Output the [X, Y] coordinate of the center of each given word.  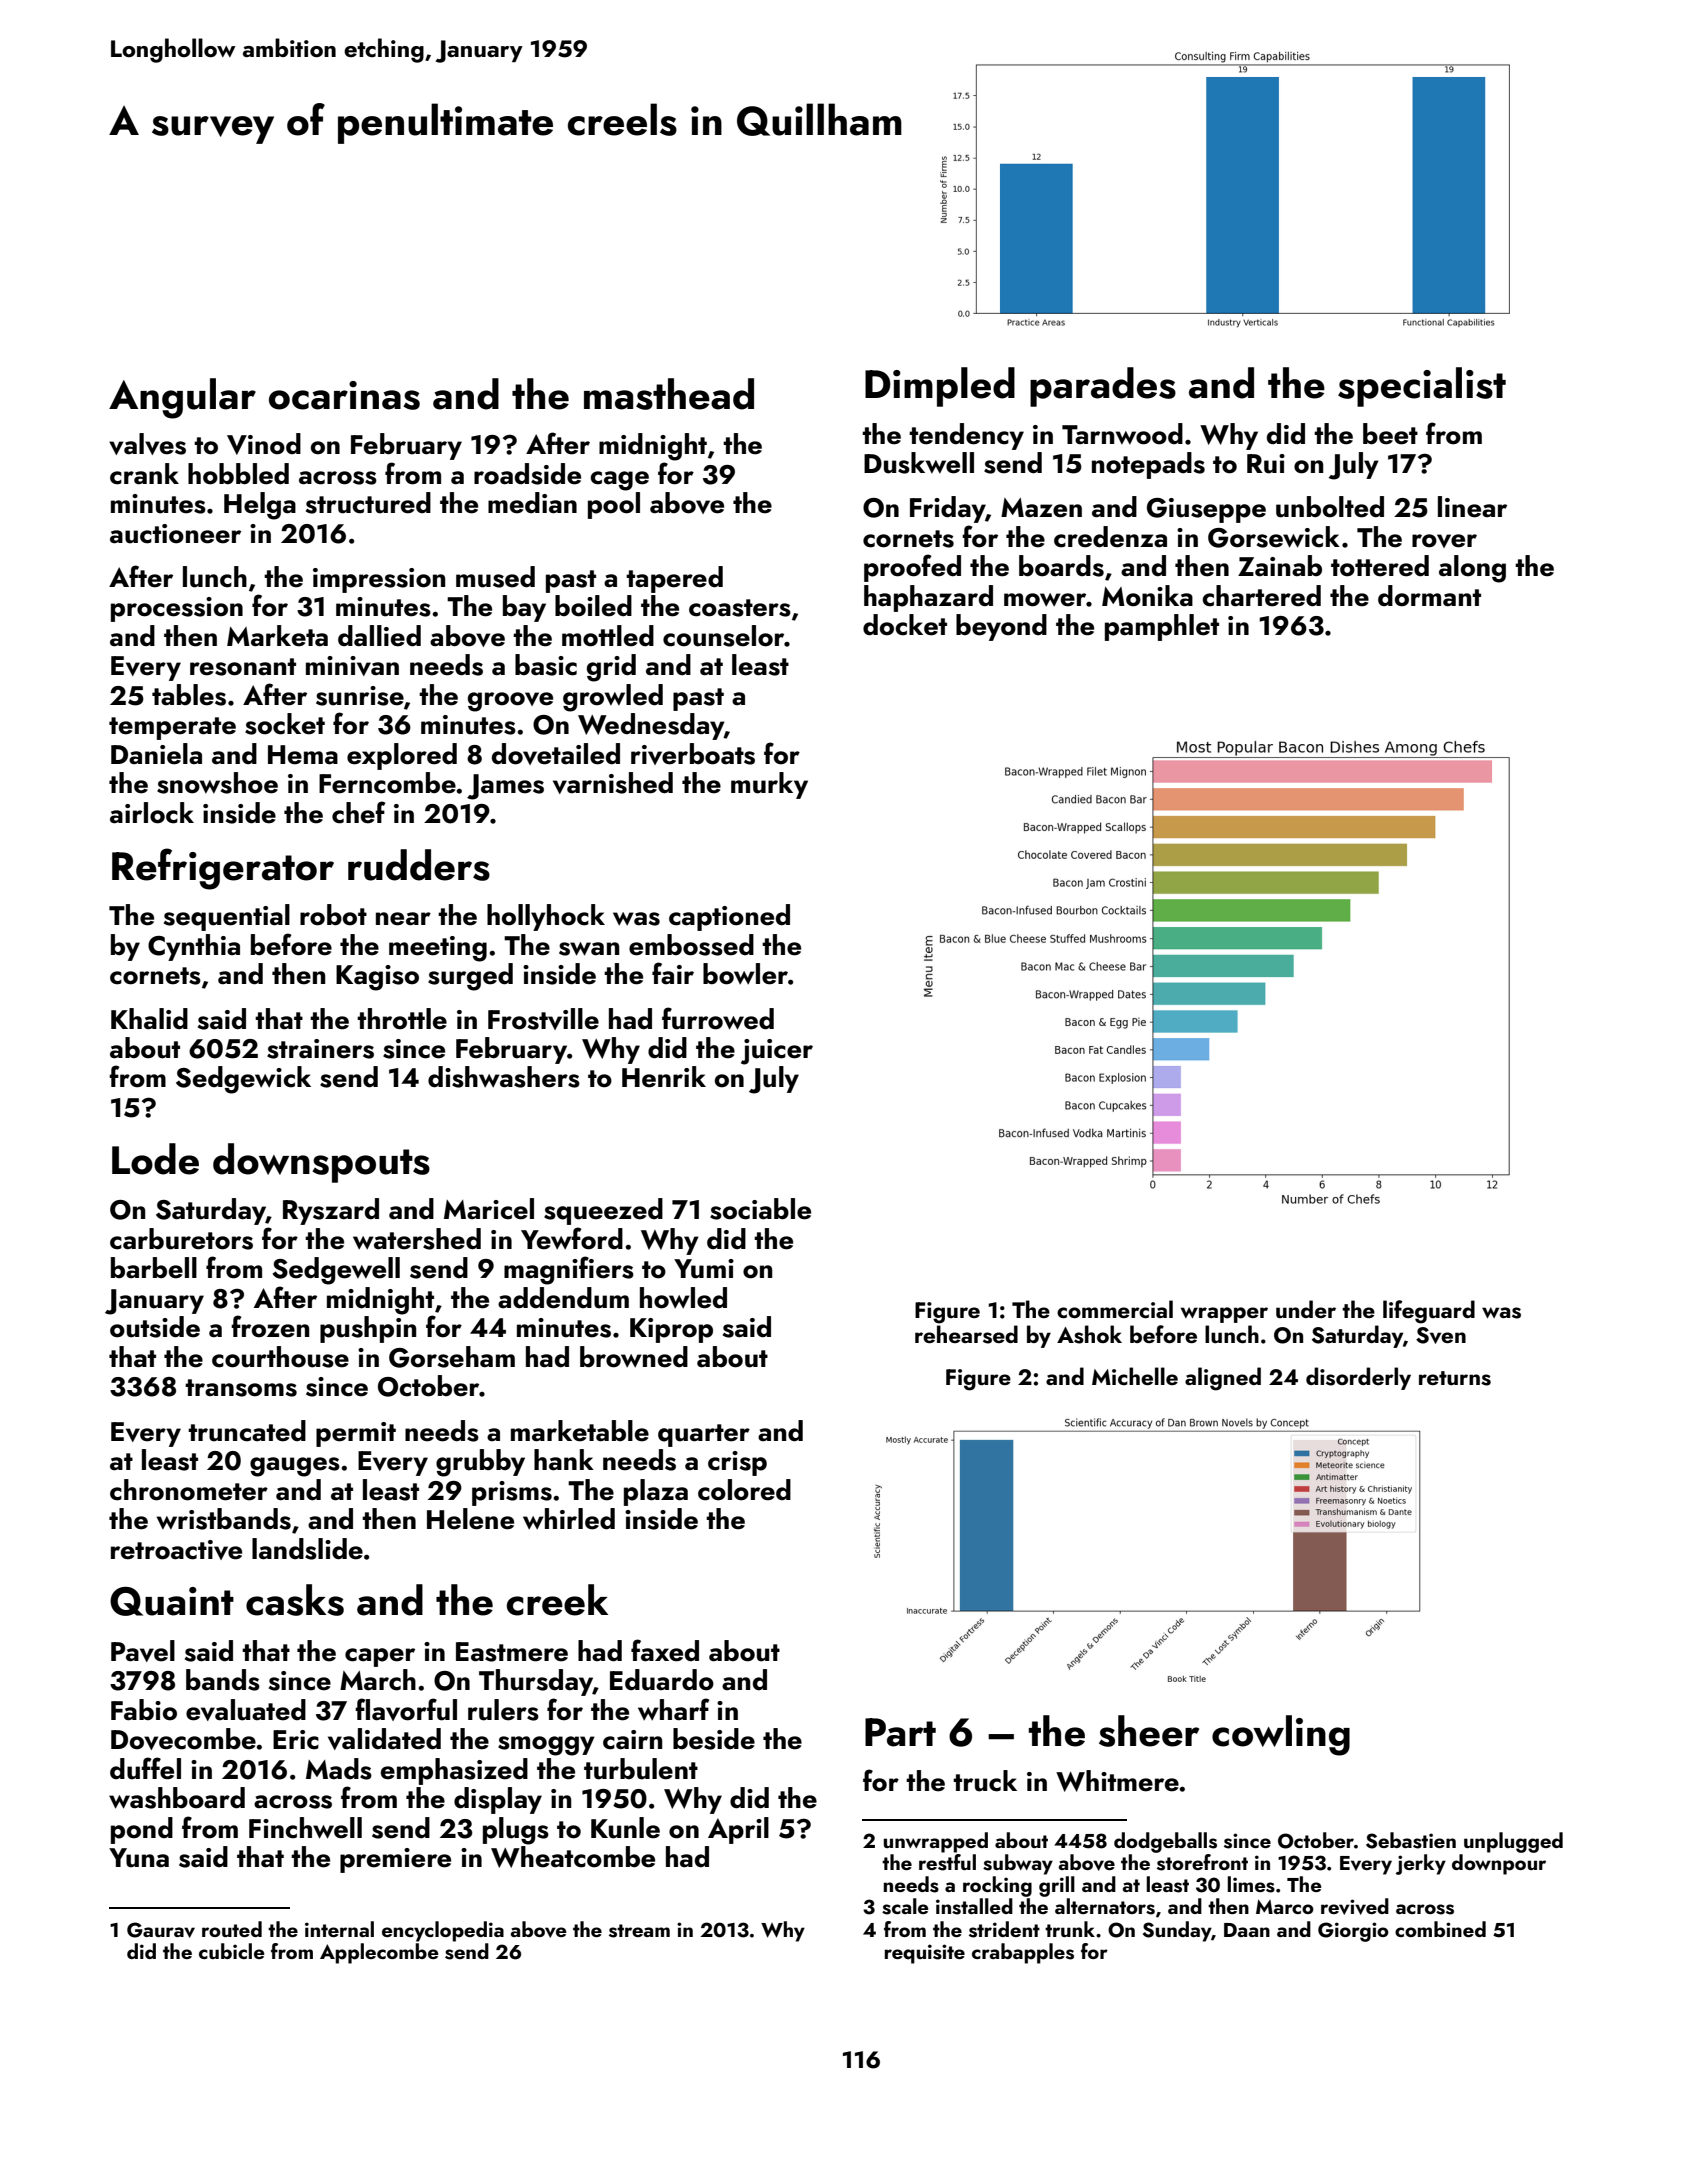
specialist [1422, 387]
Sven [1441, 1335]
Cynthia [194, 947]
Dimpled [940, 387]
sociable [760, 1209]
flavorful [406, 1709]
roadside [527, 474]
